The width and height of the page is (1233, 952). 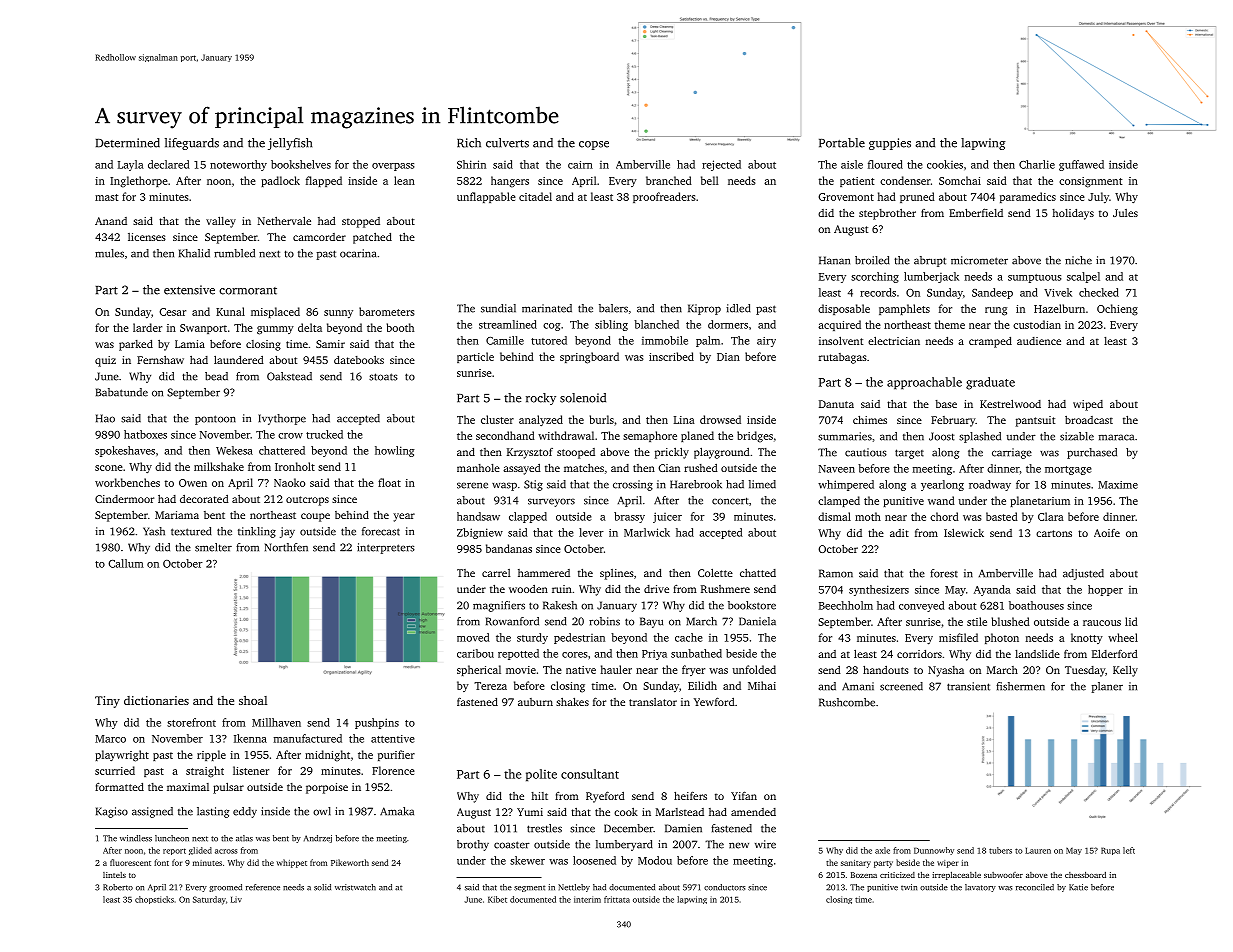 What do you see at coordinates (594, 145) in the page?
I see `copse` at bounding box center [594, 145].
